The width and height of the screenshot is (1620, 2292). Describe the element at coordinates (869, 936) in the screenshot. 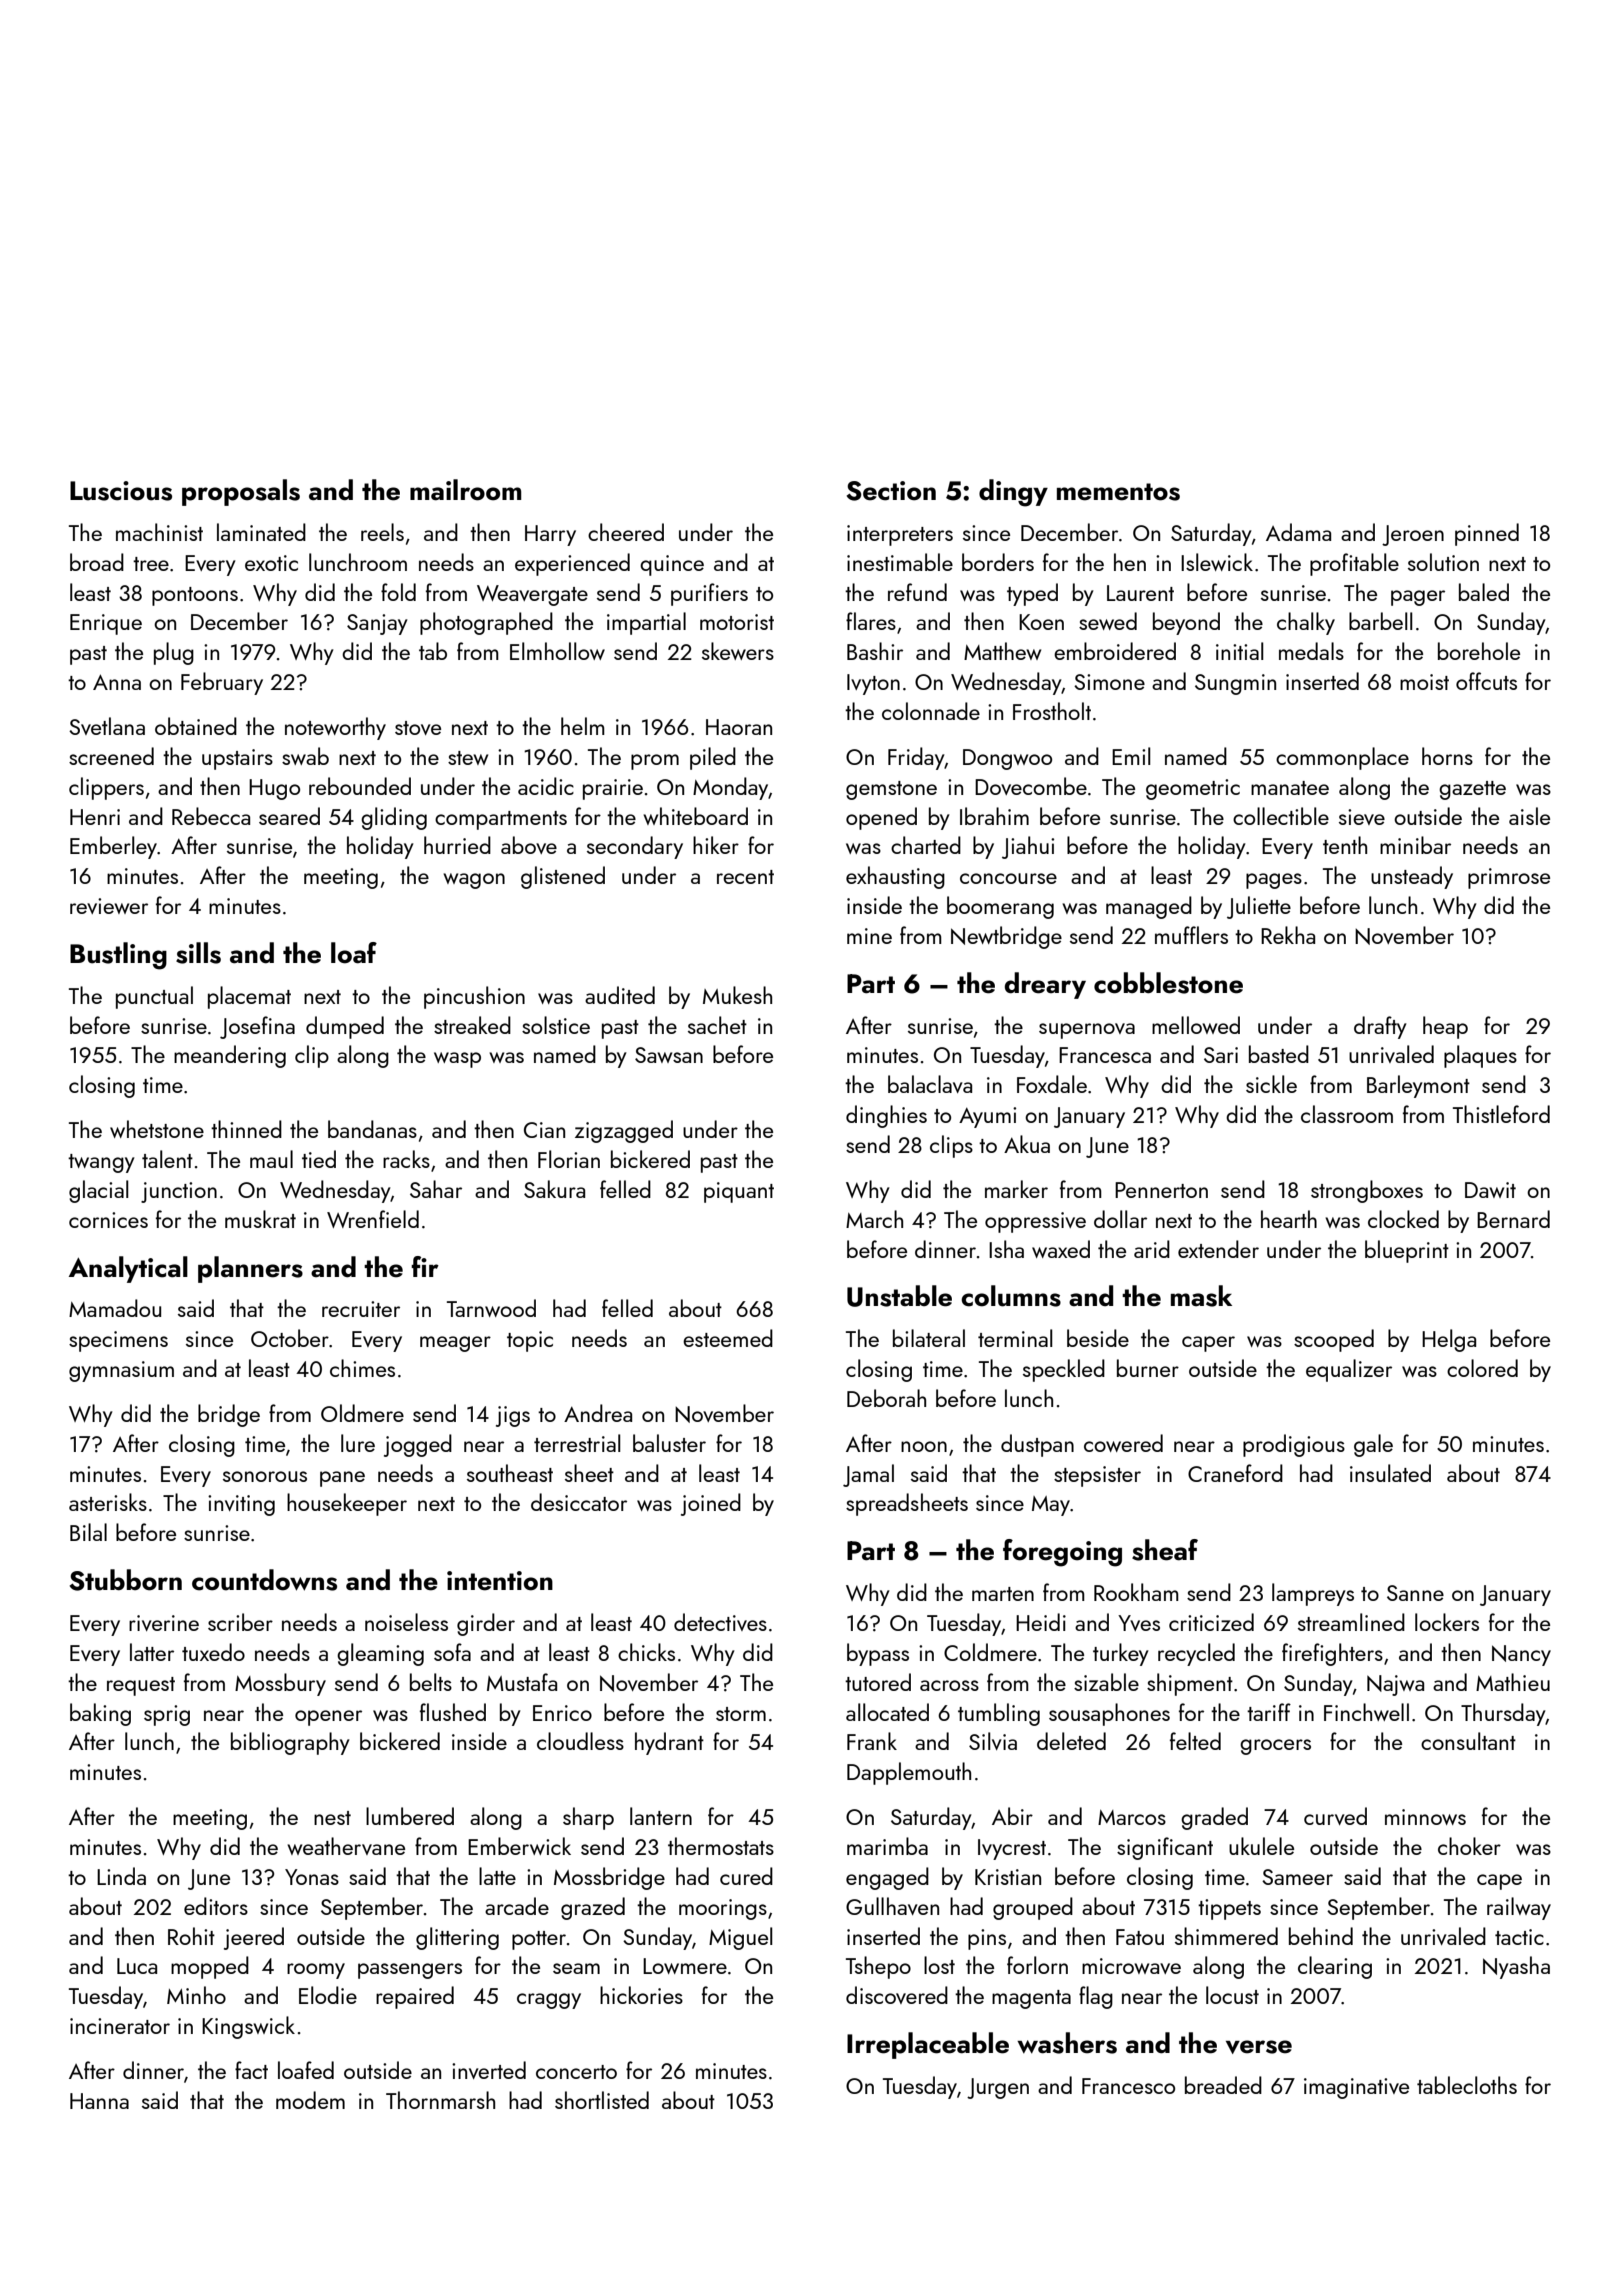

I see `mine` at that location.
